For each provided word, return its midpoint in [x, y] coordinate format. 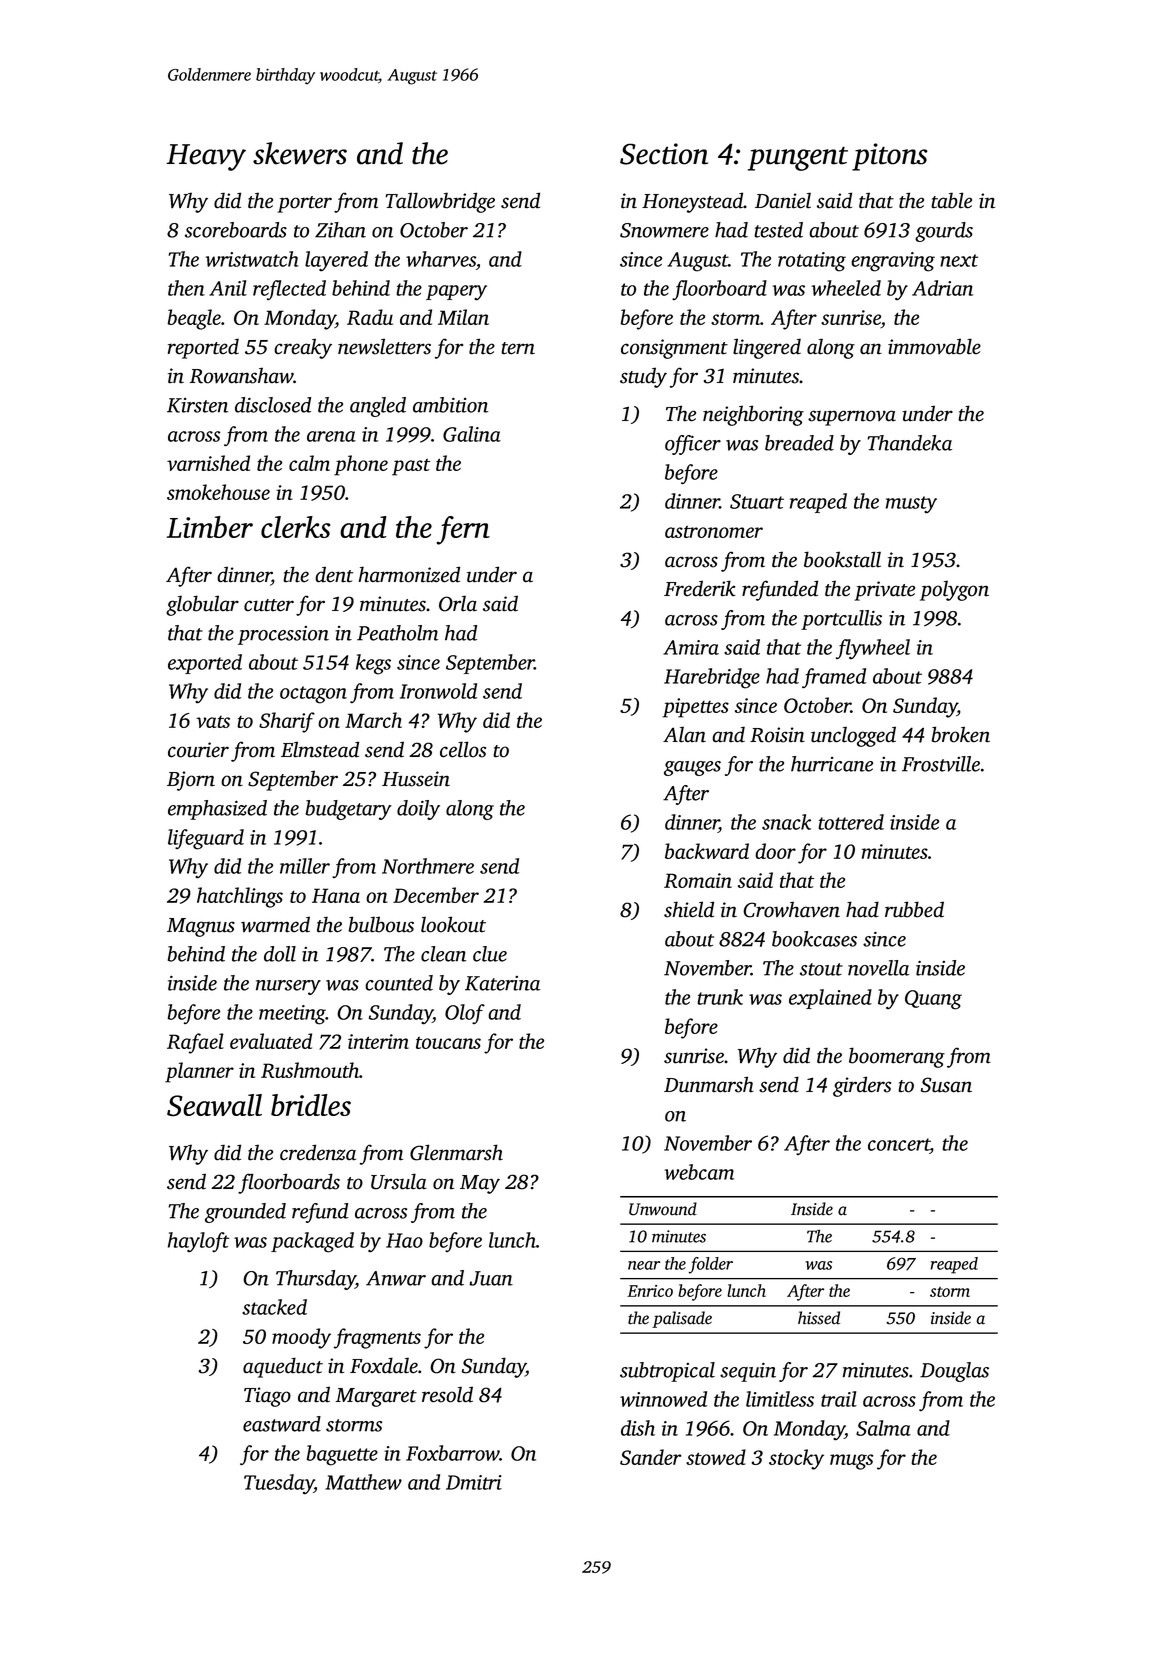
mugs [851, 1462]
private [884, 591]
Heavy [206, 157]
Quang [933, 1000]
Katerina [502, 983]
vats [213, 722]
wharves [441, 259]
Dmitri [474, 1482]
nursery [288, 987]
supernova [852, 418]
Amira [691, 647]
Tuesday [279, 1484]
